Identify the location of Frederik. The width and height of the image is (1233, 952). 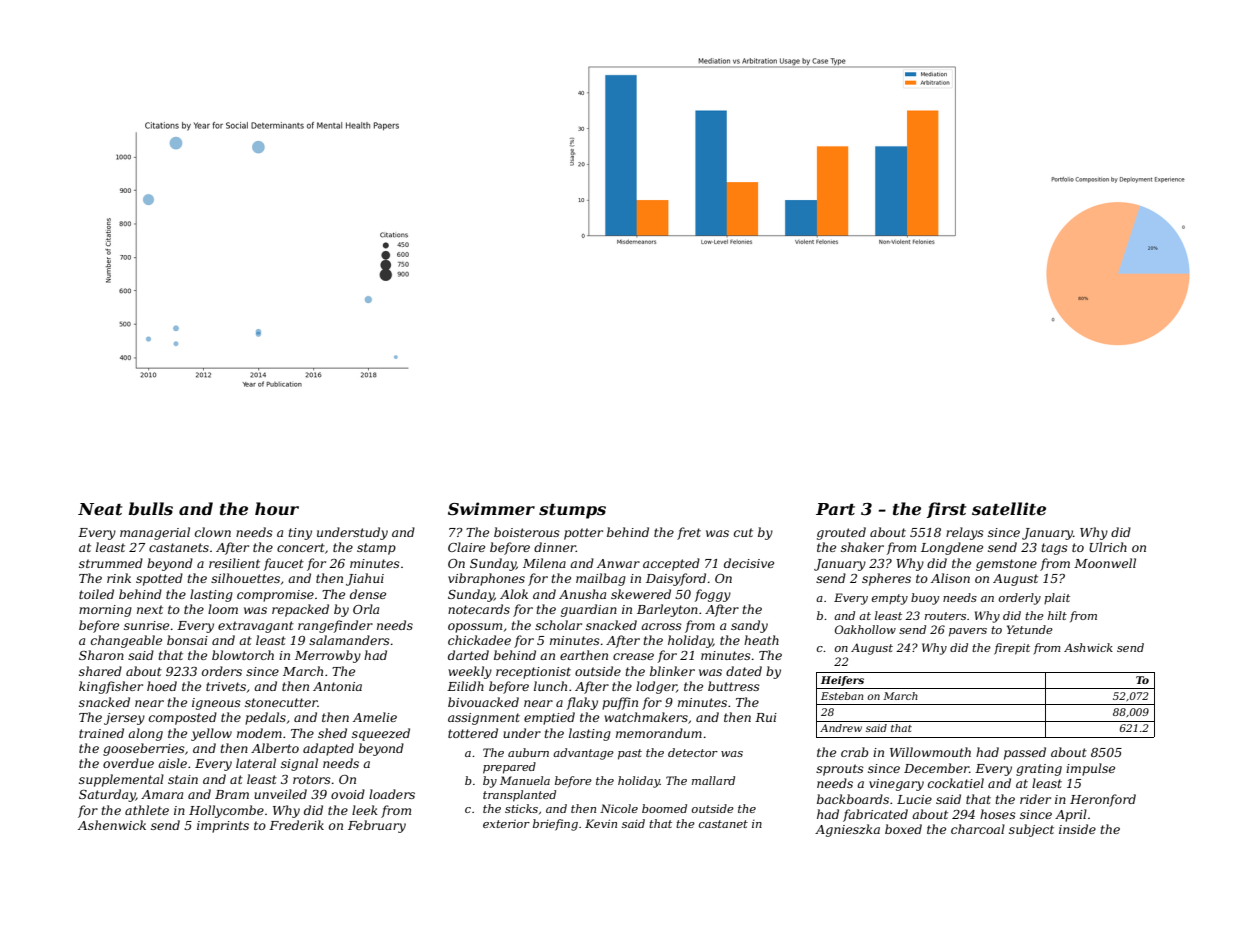
(296, 825).
